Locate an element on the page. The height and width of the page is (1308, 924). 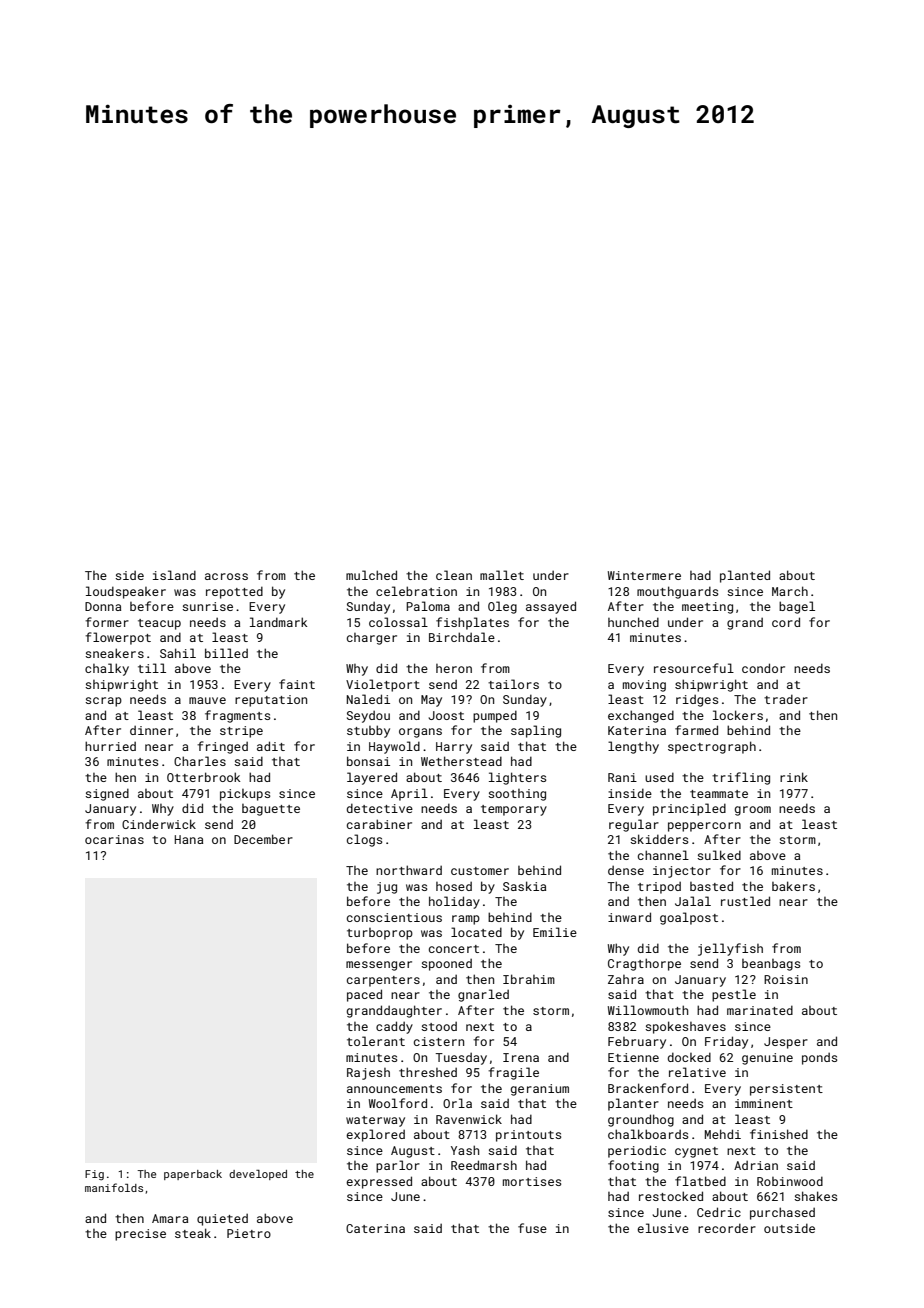
planted is located at coordinates (745, 576).
